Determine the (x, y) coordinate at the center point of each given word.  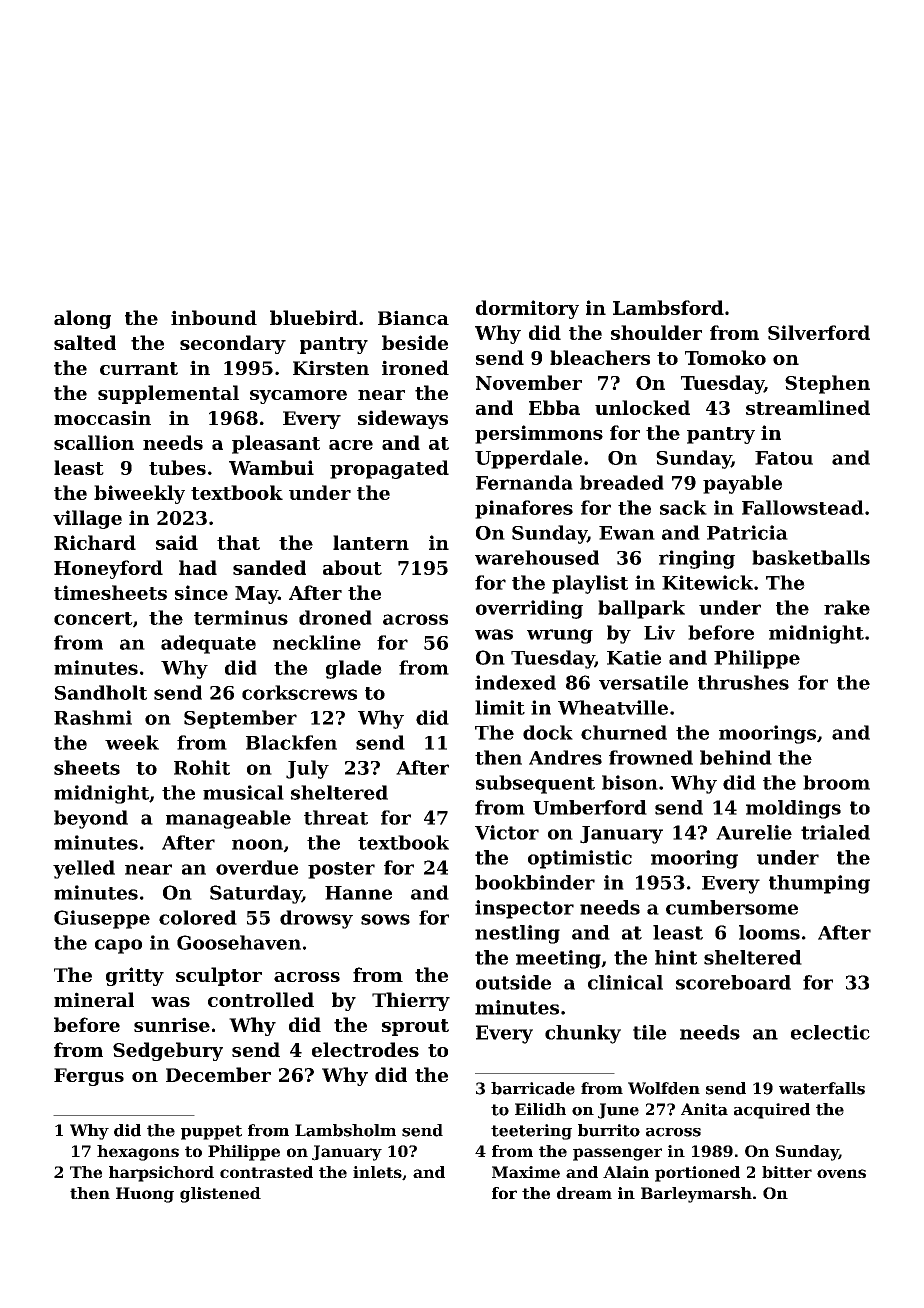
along (82, 319)
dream (584, 1193)
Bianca (413, 317)
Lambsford (668, 307)
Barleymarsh (696, 1195)
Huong (145, 1195)
